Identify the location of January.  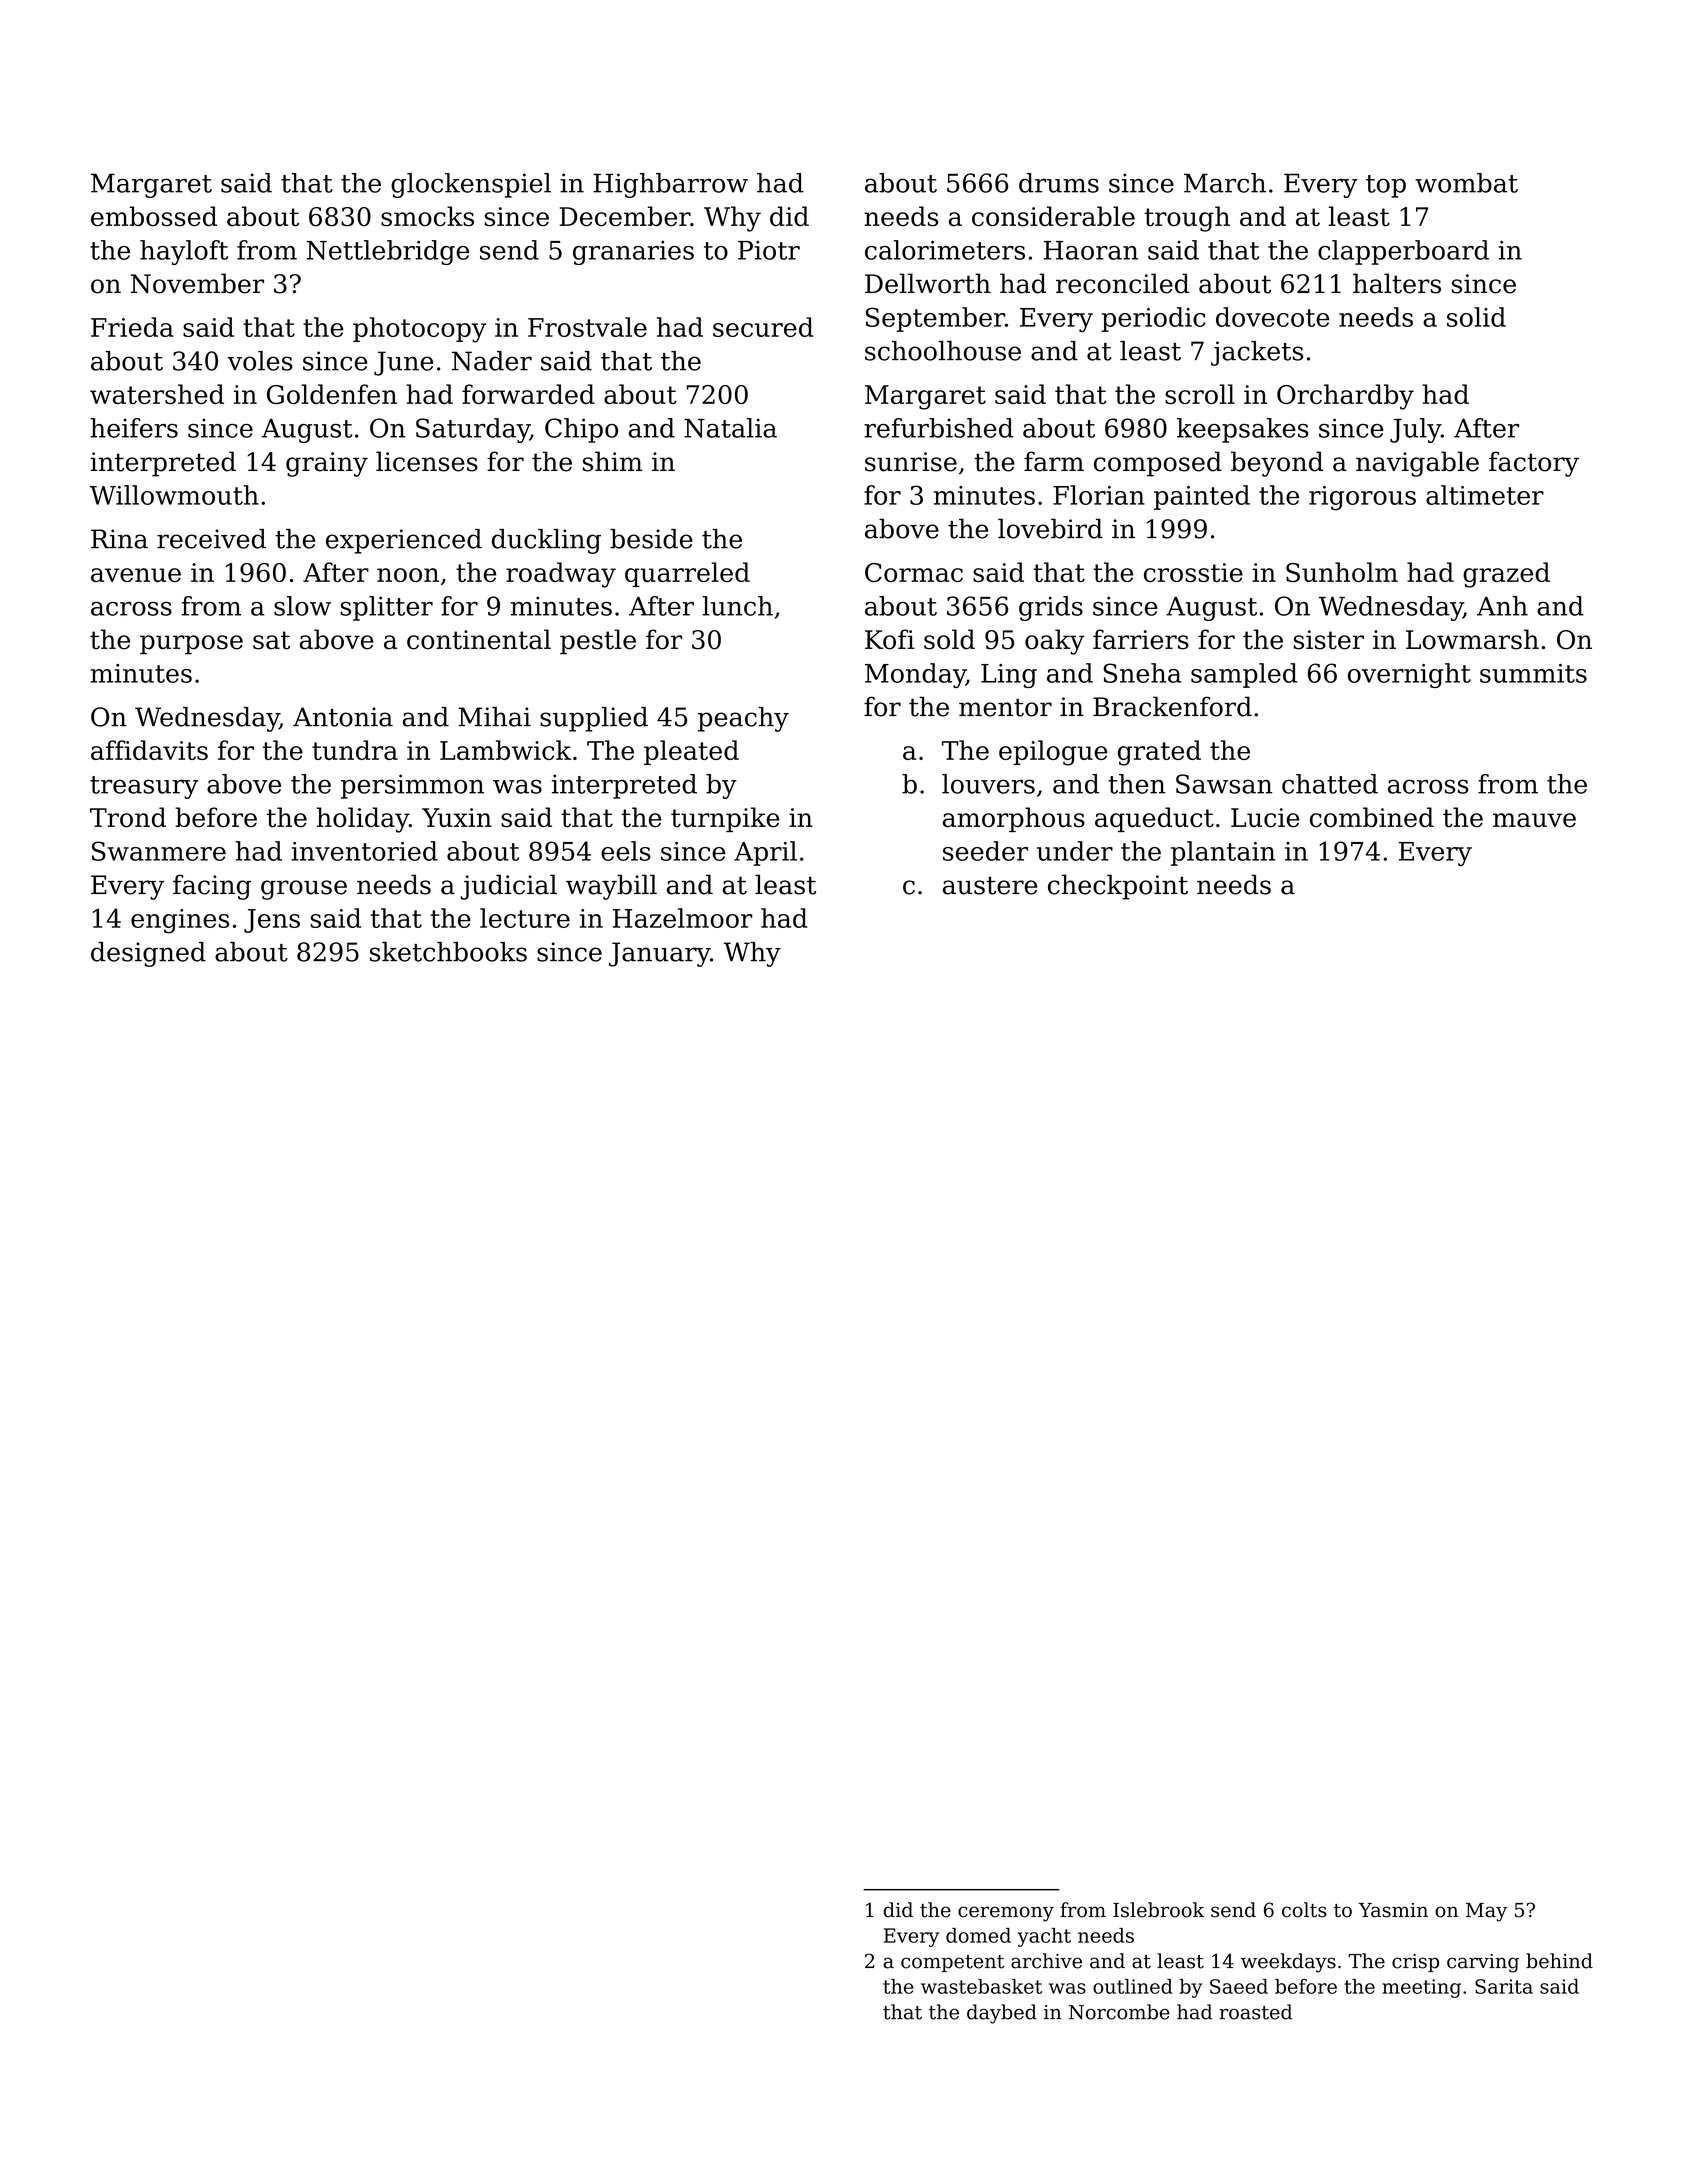
(659, 954).
